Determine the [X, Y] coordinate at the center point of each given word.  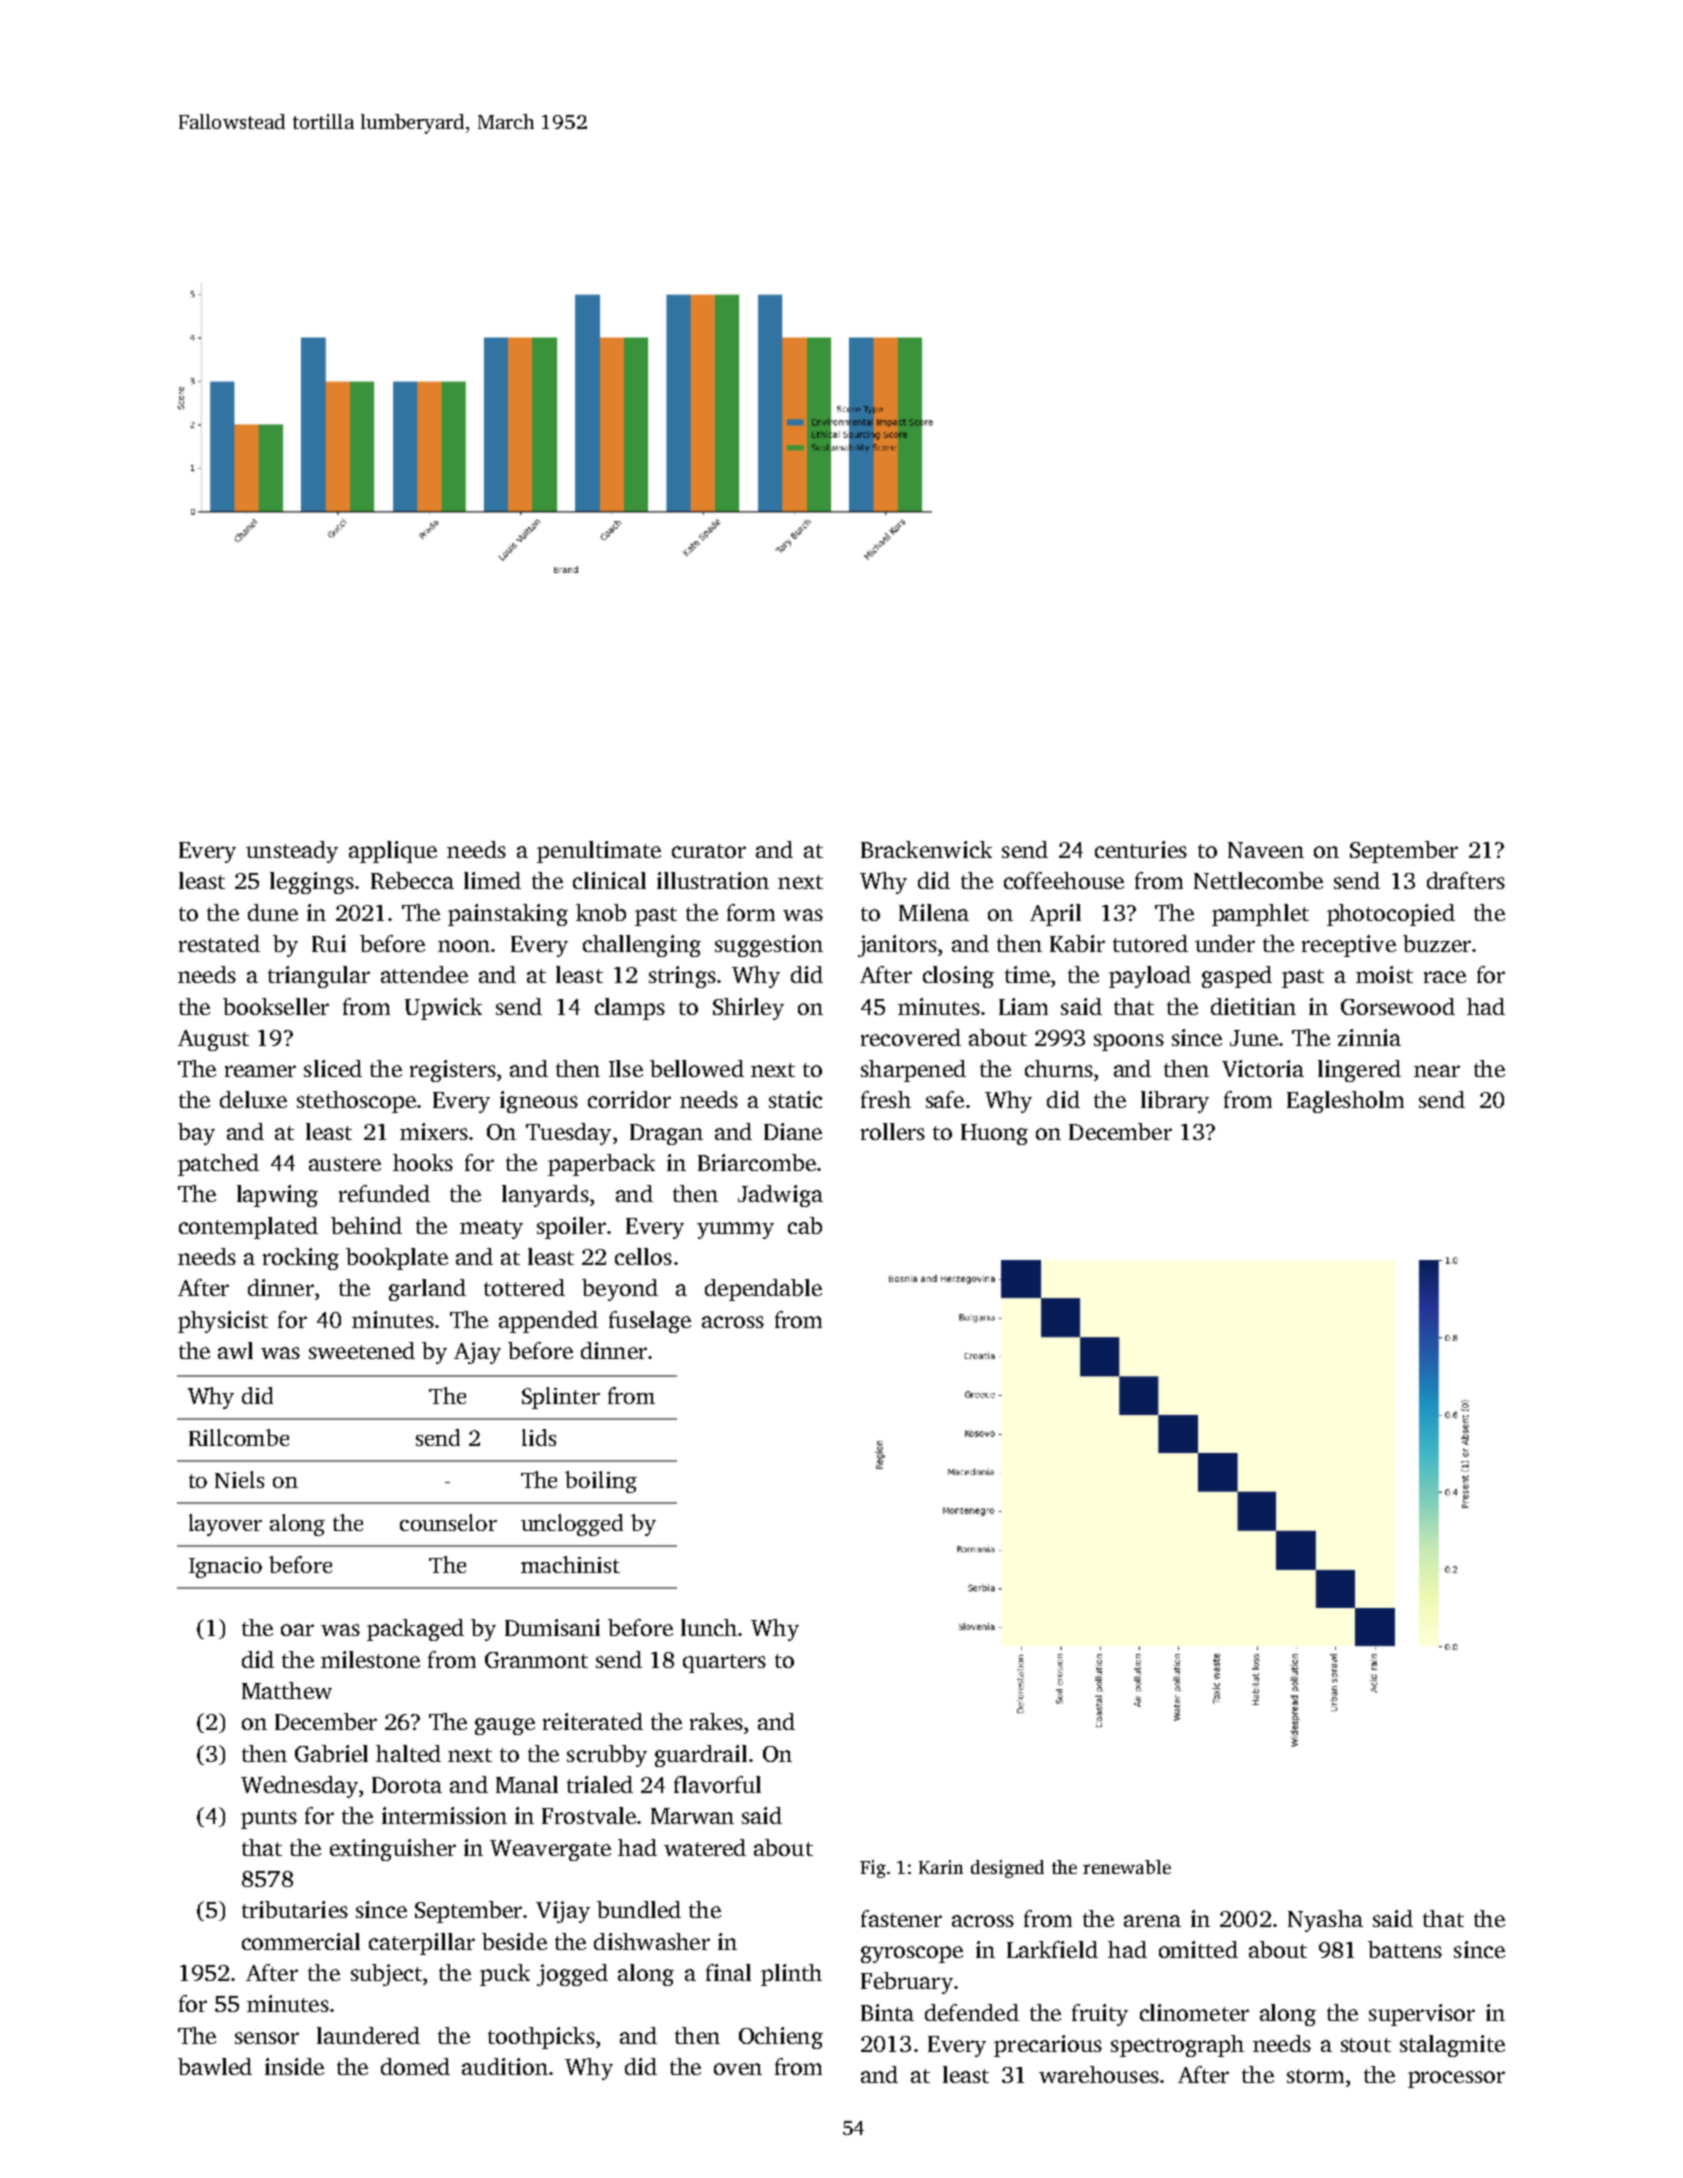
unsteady [292, 852]
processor [1456, 2079]
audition [505, 2066]
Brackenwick [926, 849]
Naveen [1266, 850]
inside [294, 2066]
